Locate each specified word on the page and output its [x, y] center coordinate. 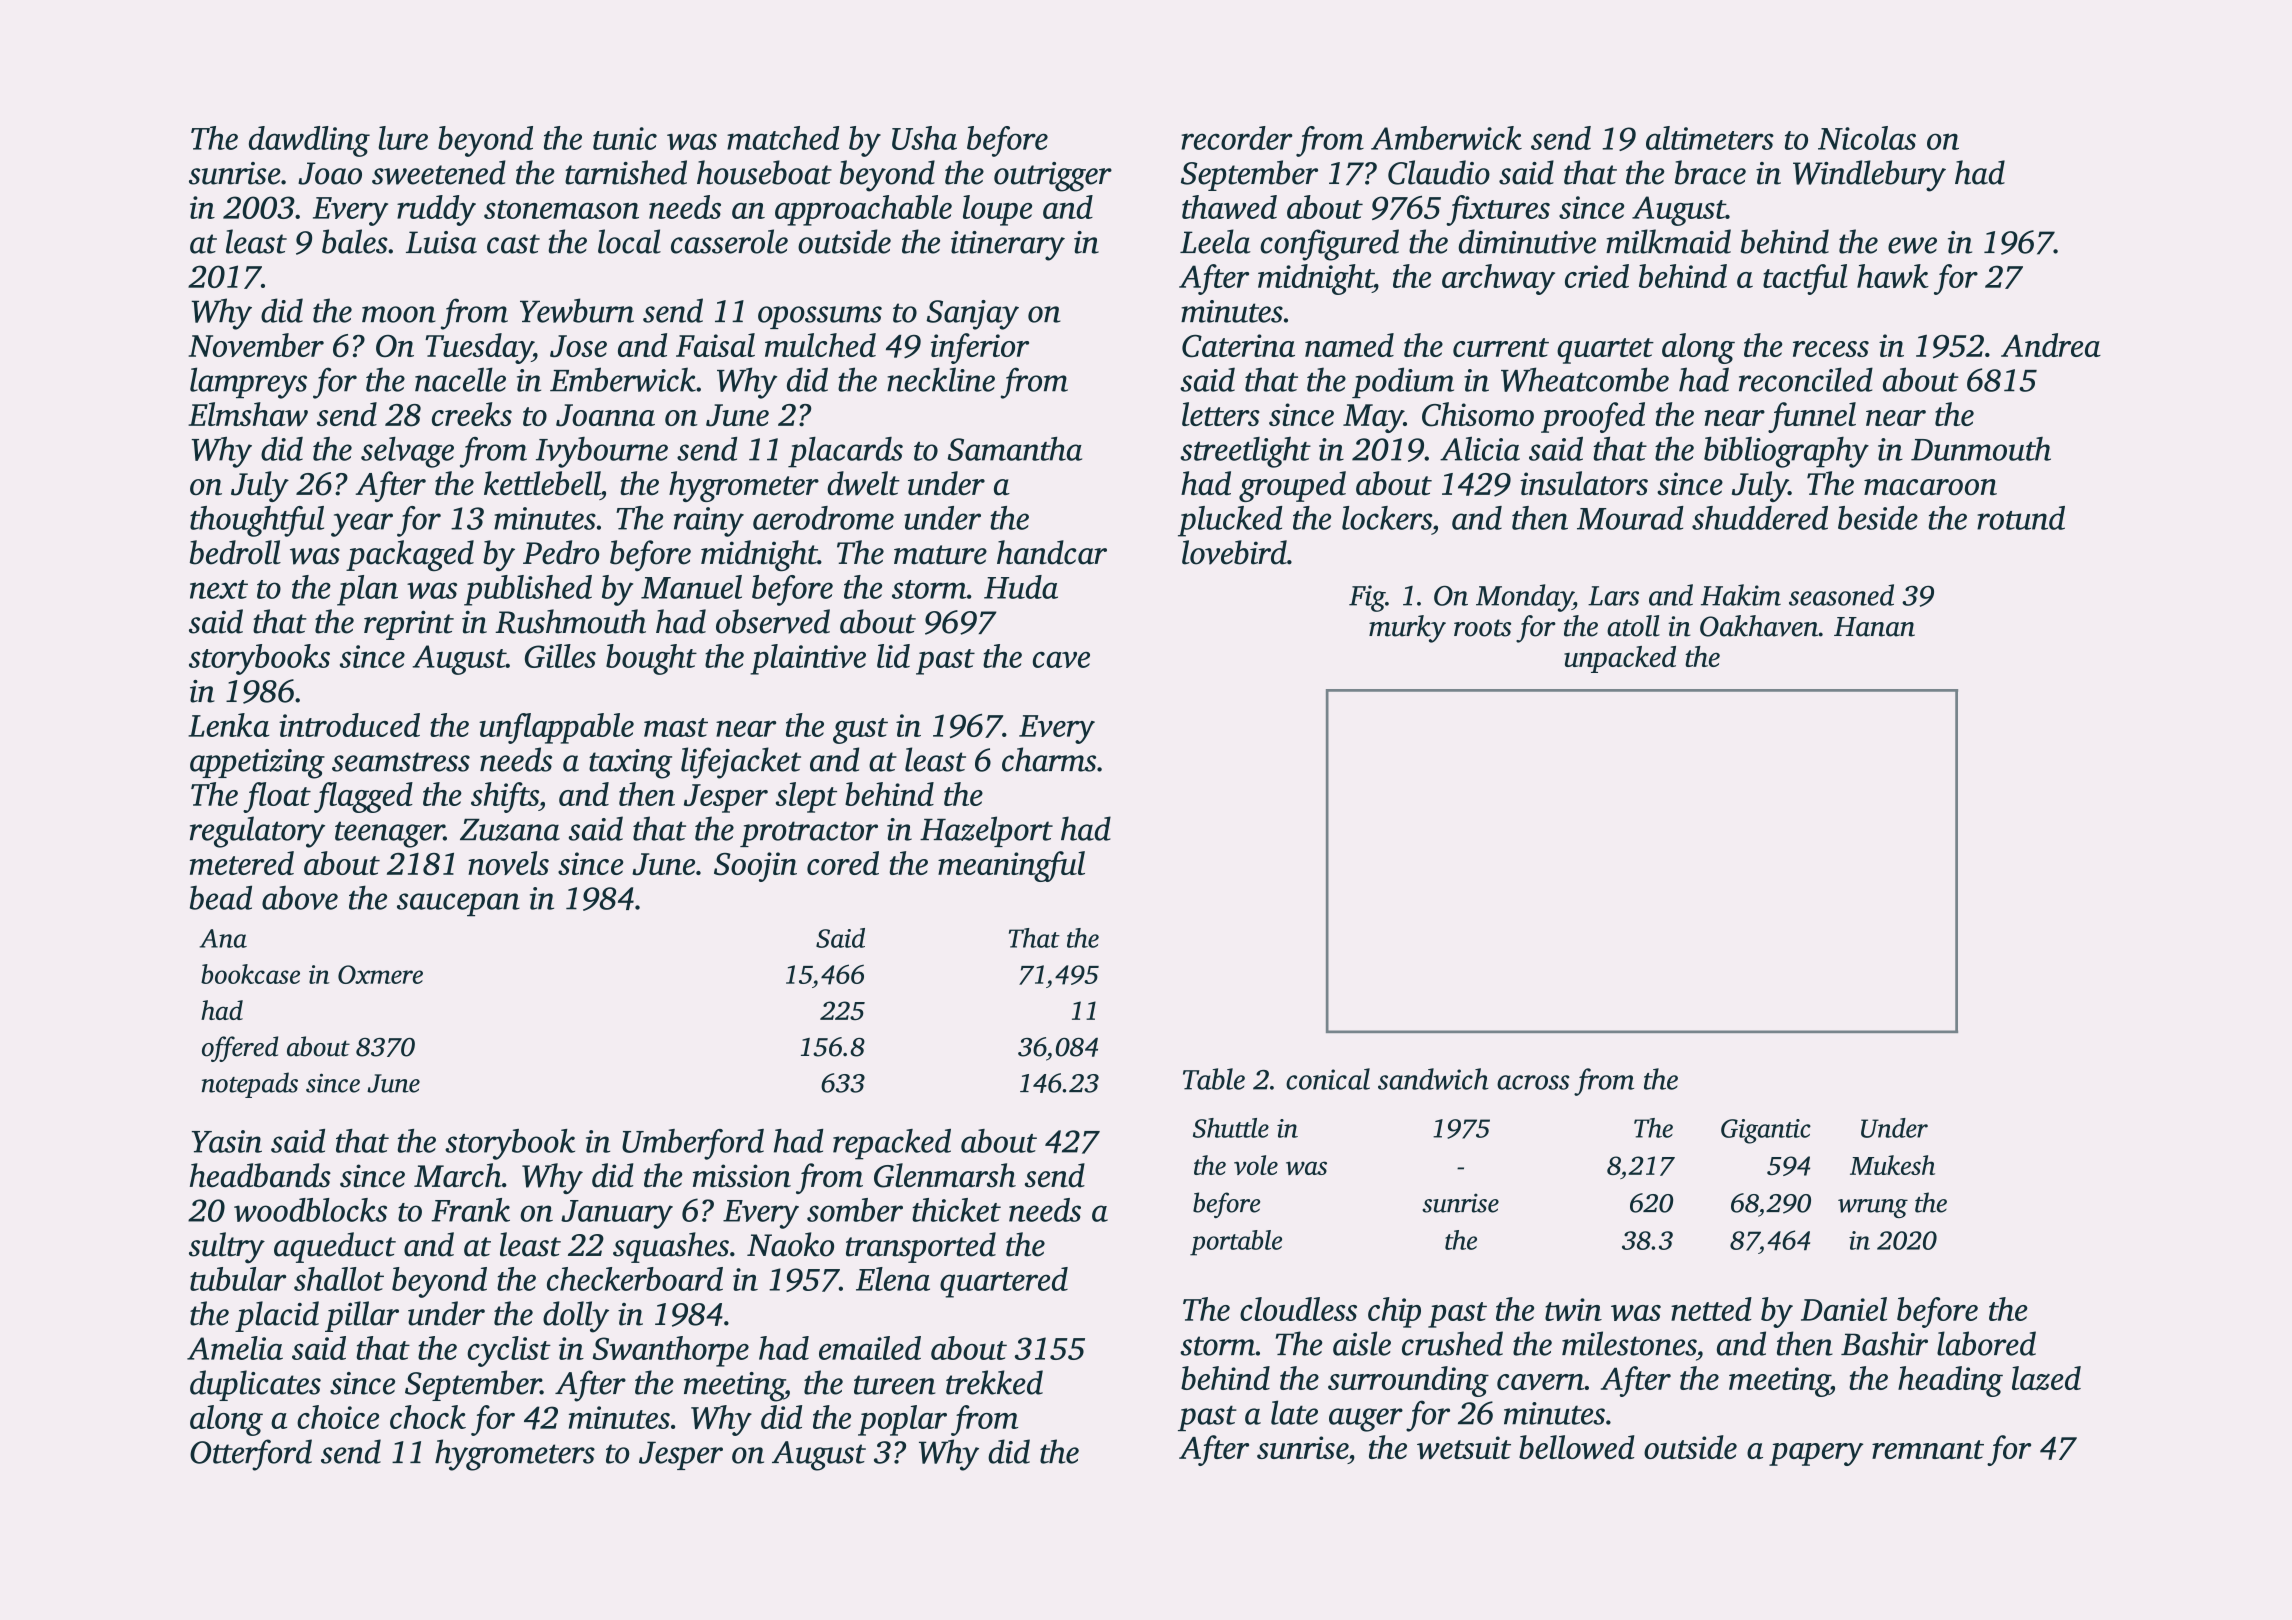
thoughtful [257, 521]
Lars [1613, 596]
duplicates [255, 1385]
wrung [1873, 1208]
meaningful [1011, 866]
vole [1256, 1165]
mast [676, 727]
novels [508, 863]
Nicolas [1867, 138]
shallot [339, 1279]
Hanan [1874, 627]
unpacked [1620, 659]
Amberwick [1446, 138]
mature [940, 555]
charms [1049, 759]
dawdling [309, 141]
